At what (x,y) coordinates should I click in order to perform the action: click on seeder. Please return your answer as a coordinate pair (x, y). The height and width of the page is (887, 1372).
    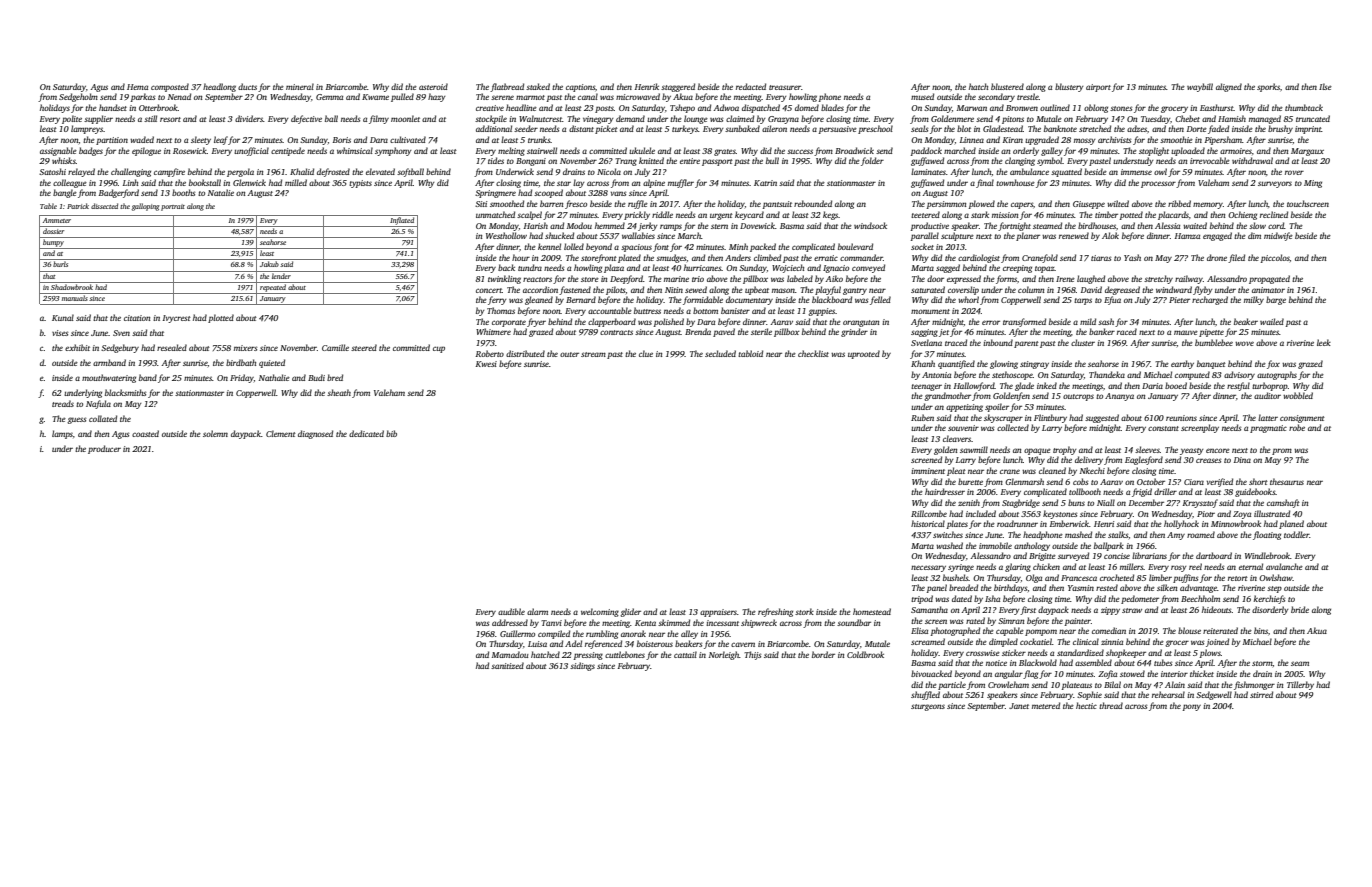
    Looking at the image, I should click on (526, 128).
